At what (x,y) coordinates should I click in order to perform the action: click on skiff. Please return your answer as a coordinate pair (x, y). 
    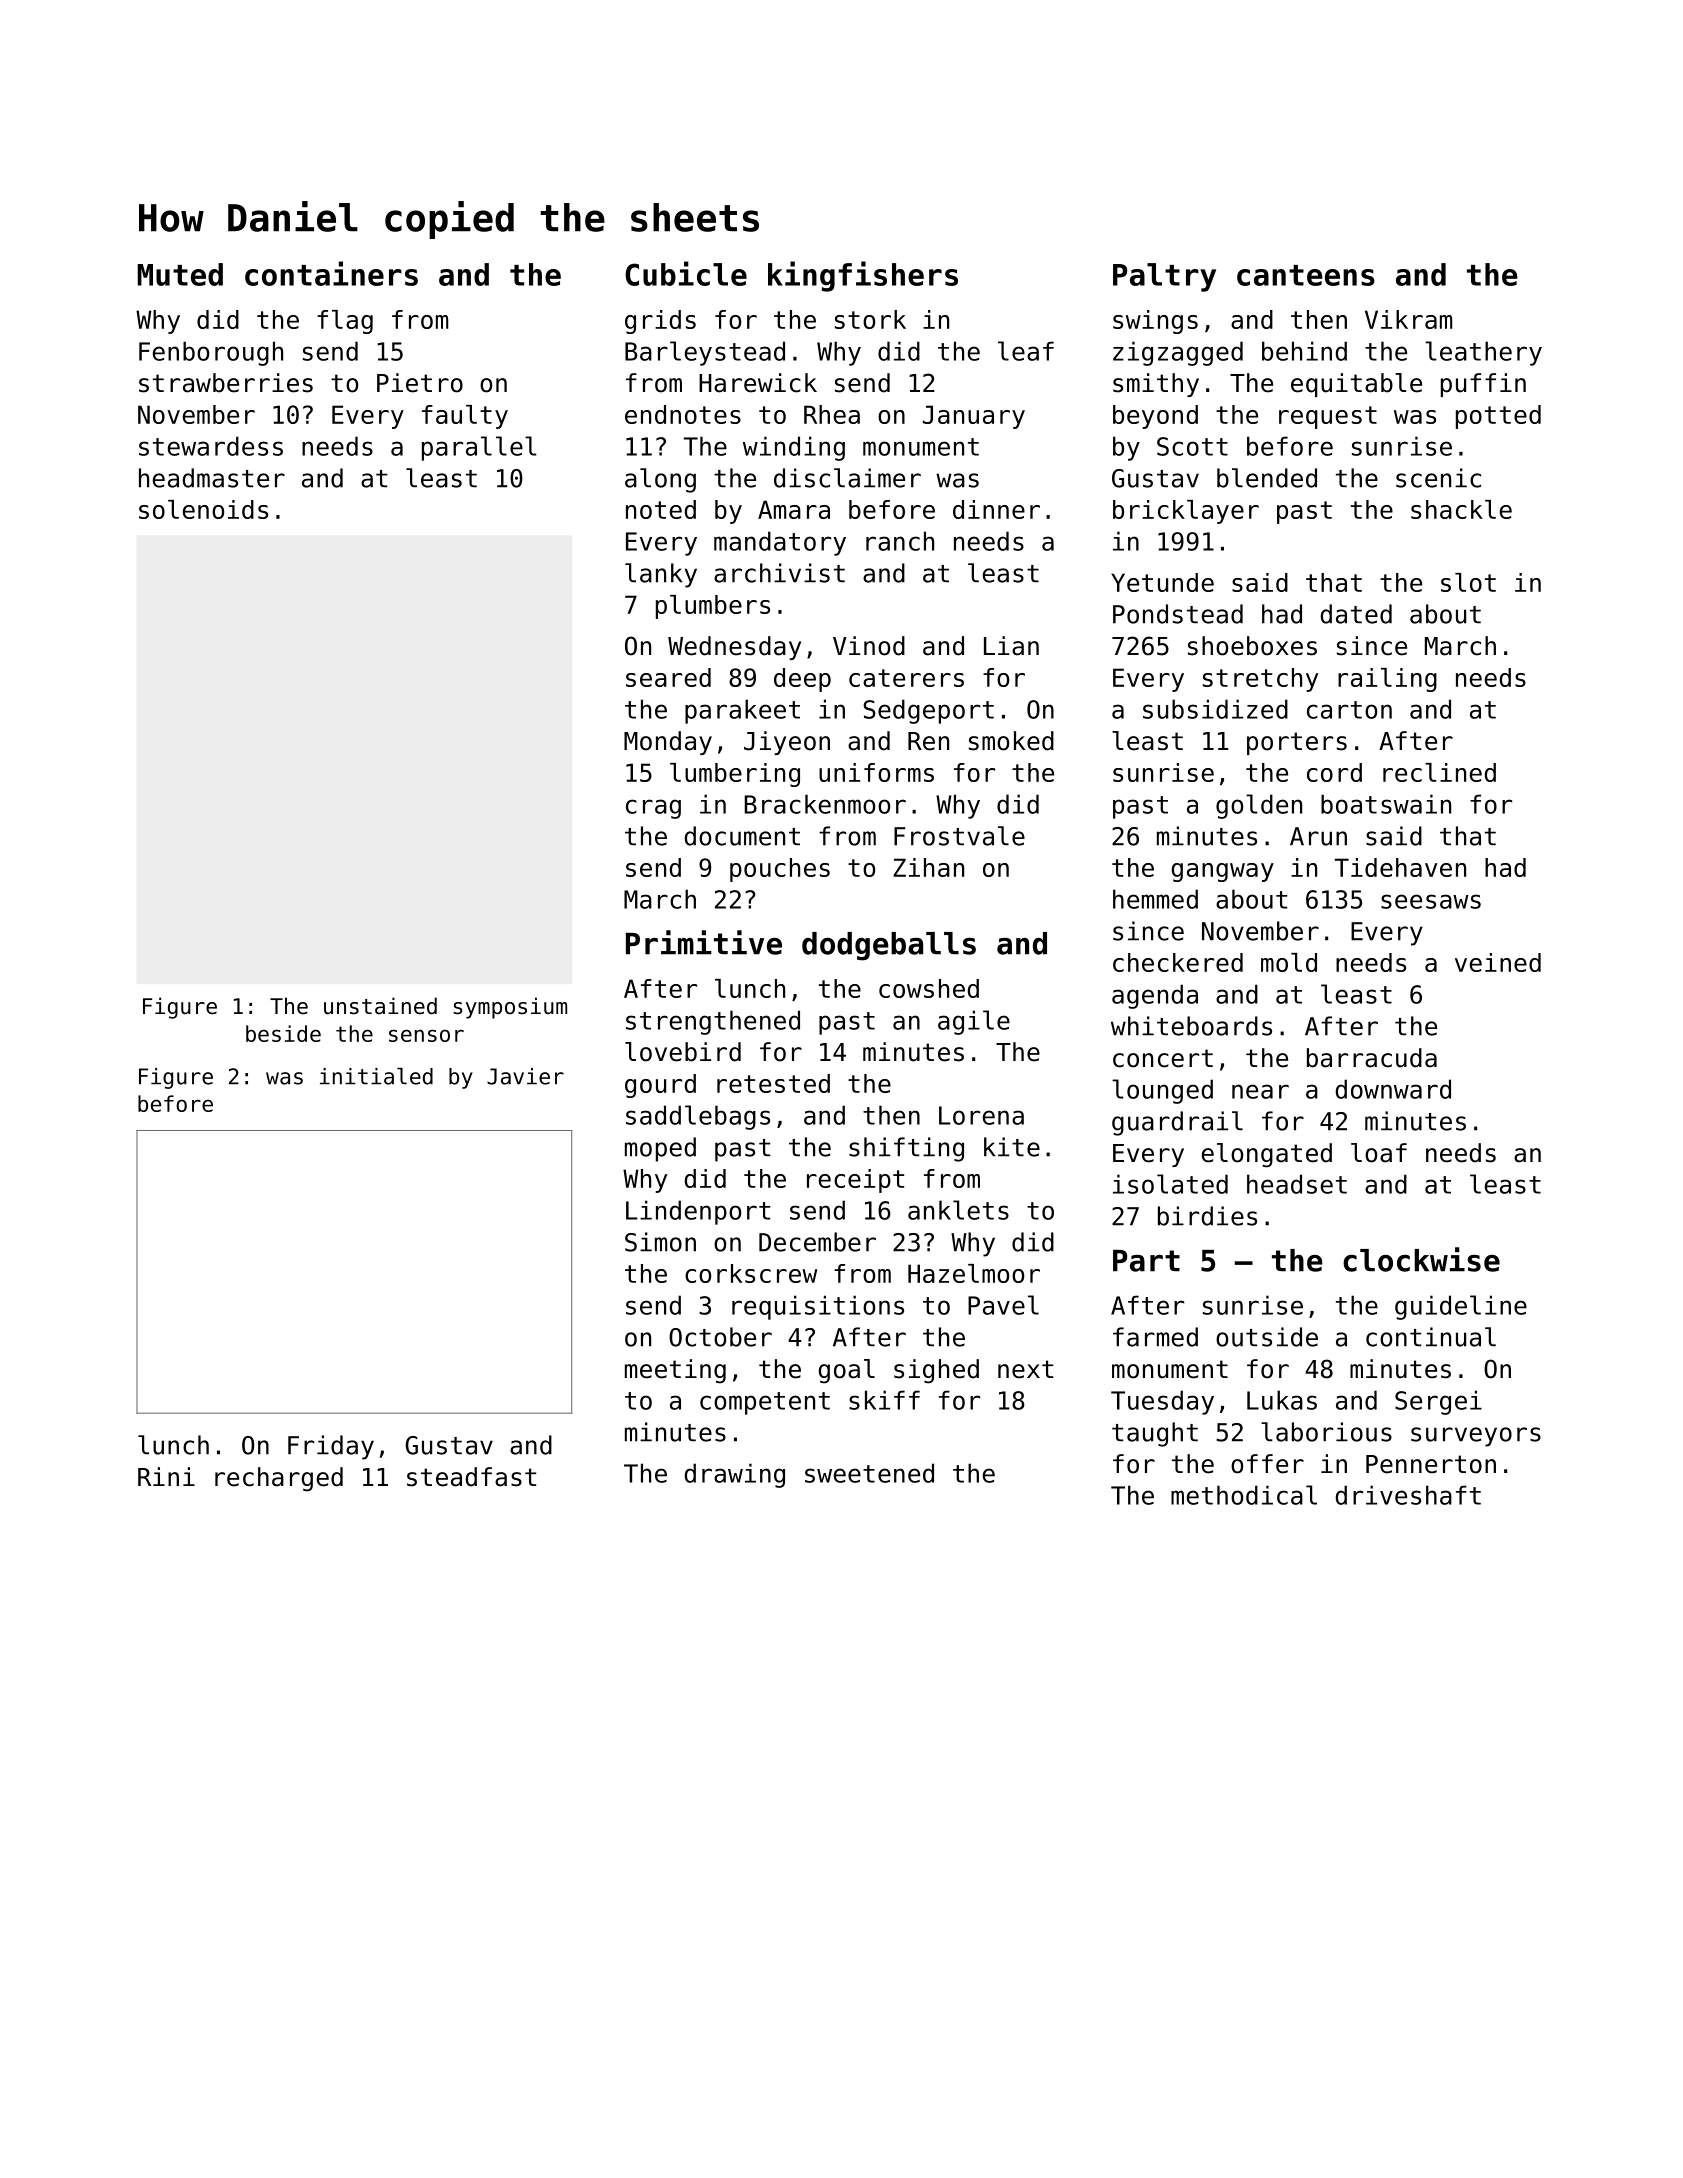
    Looking at the image, I should click on (884, 1400).
